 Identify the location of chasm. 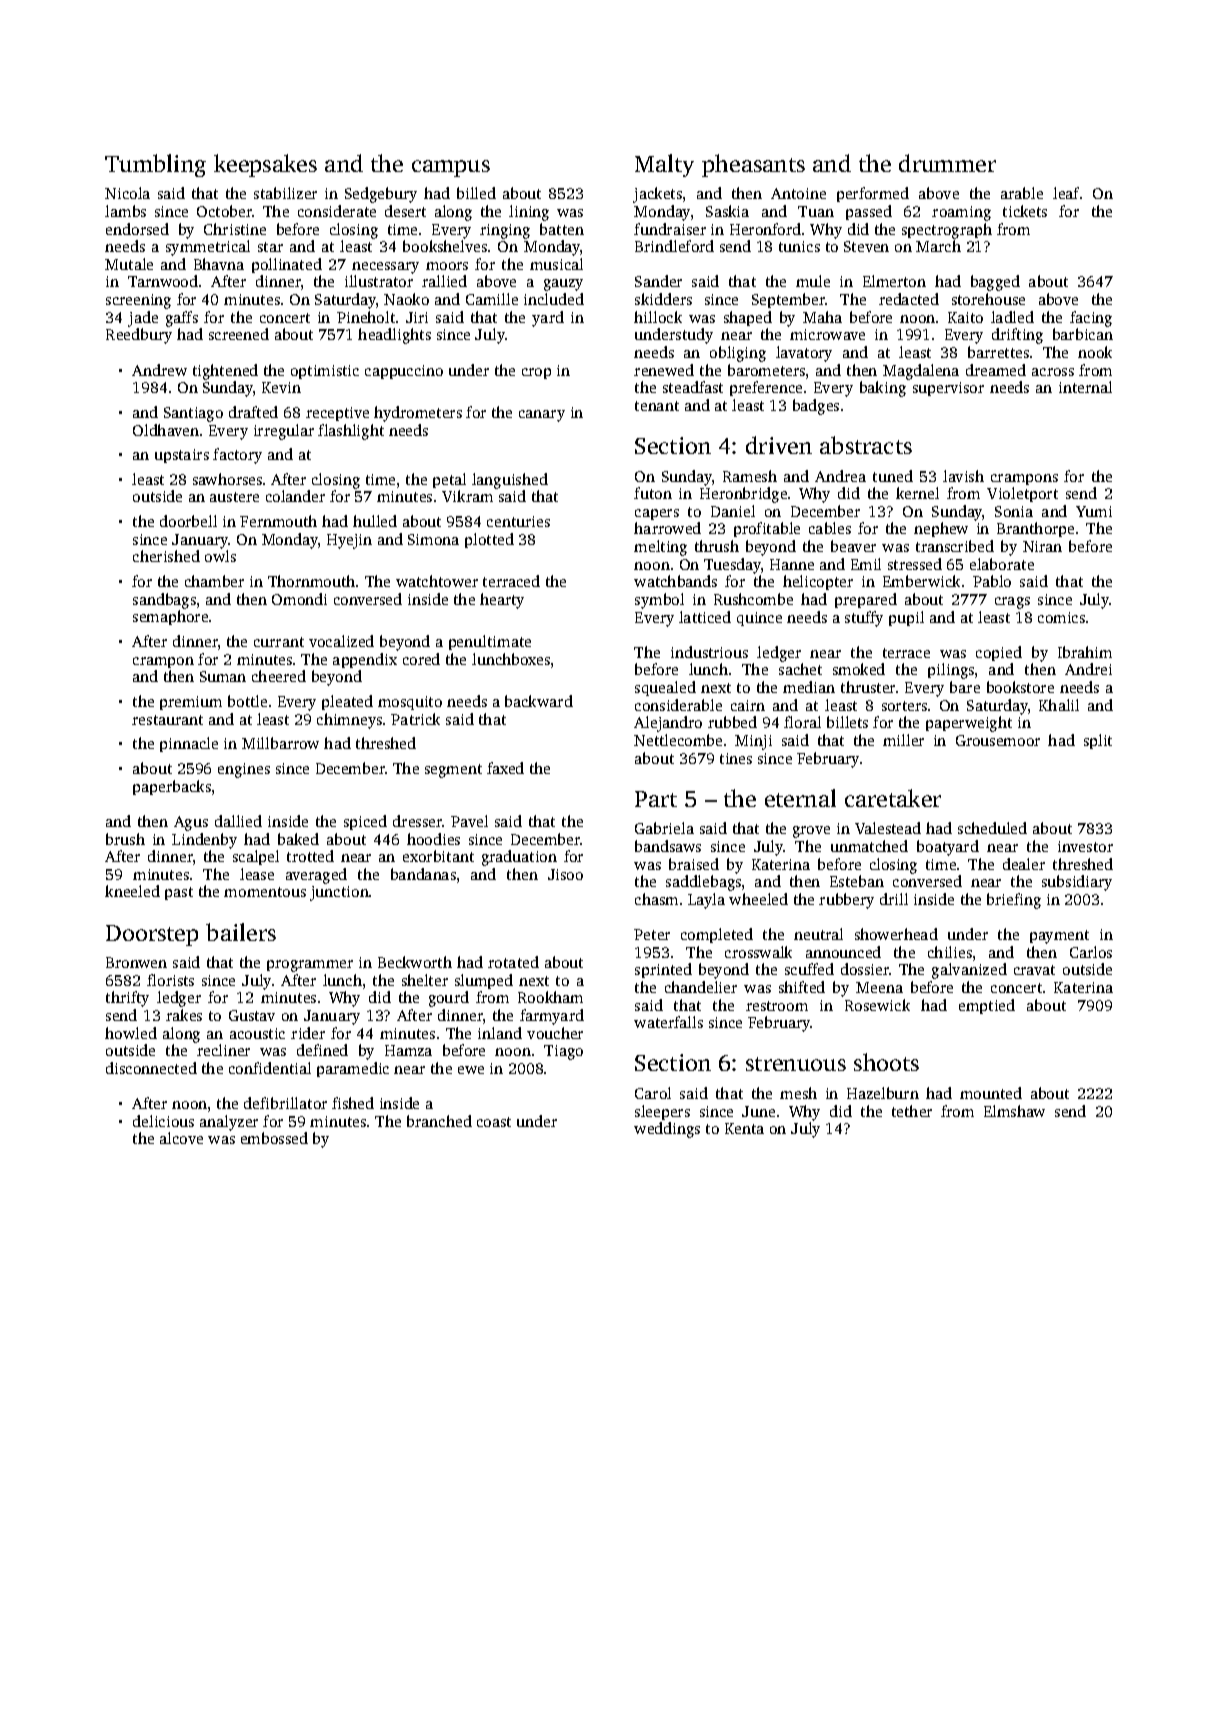
(656, 899).
